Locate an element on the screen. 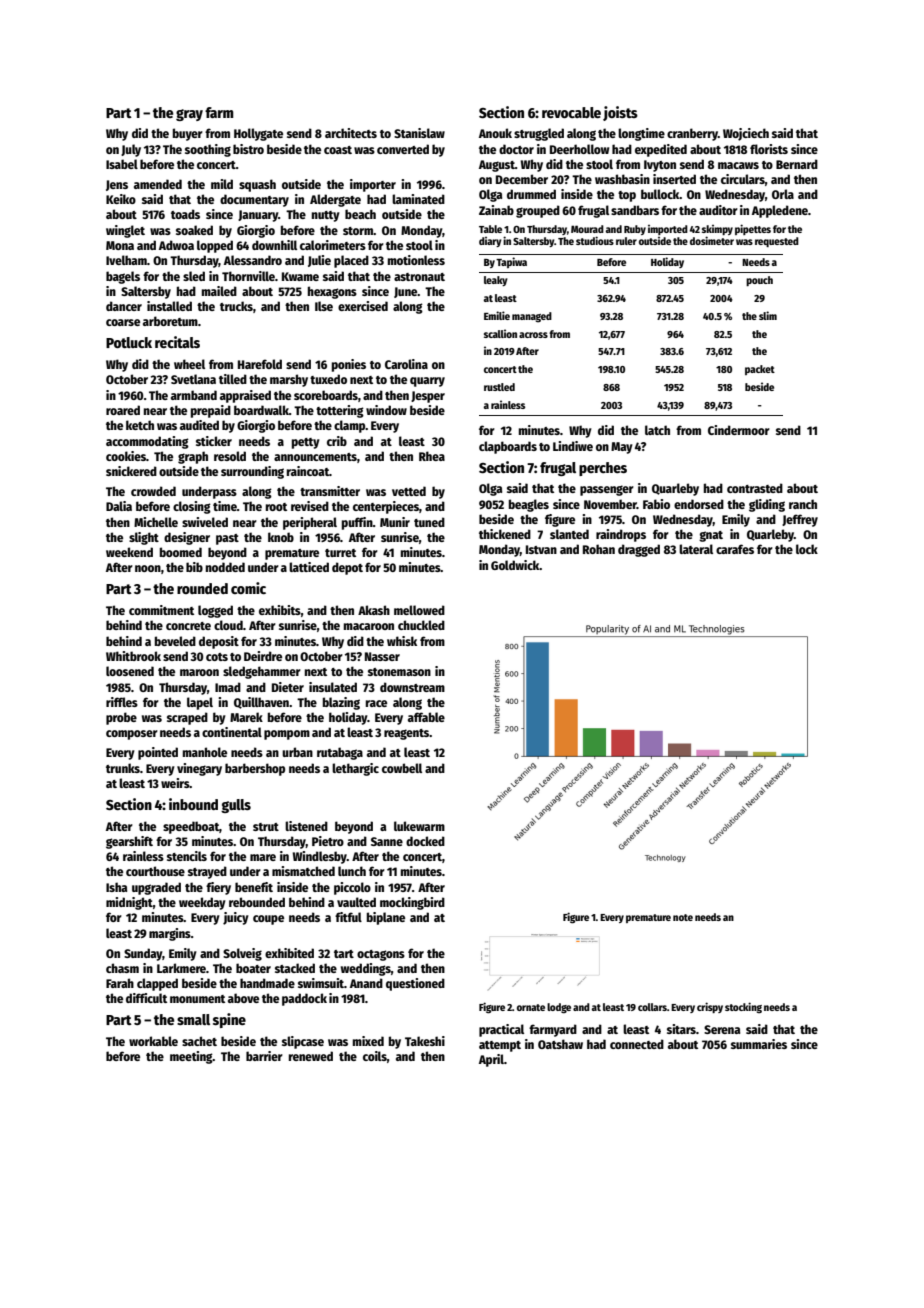 The image size is (924, 1308). graph is located at coordinates (193, 457).
